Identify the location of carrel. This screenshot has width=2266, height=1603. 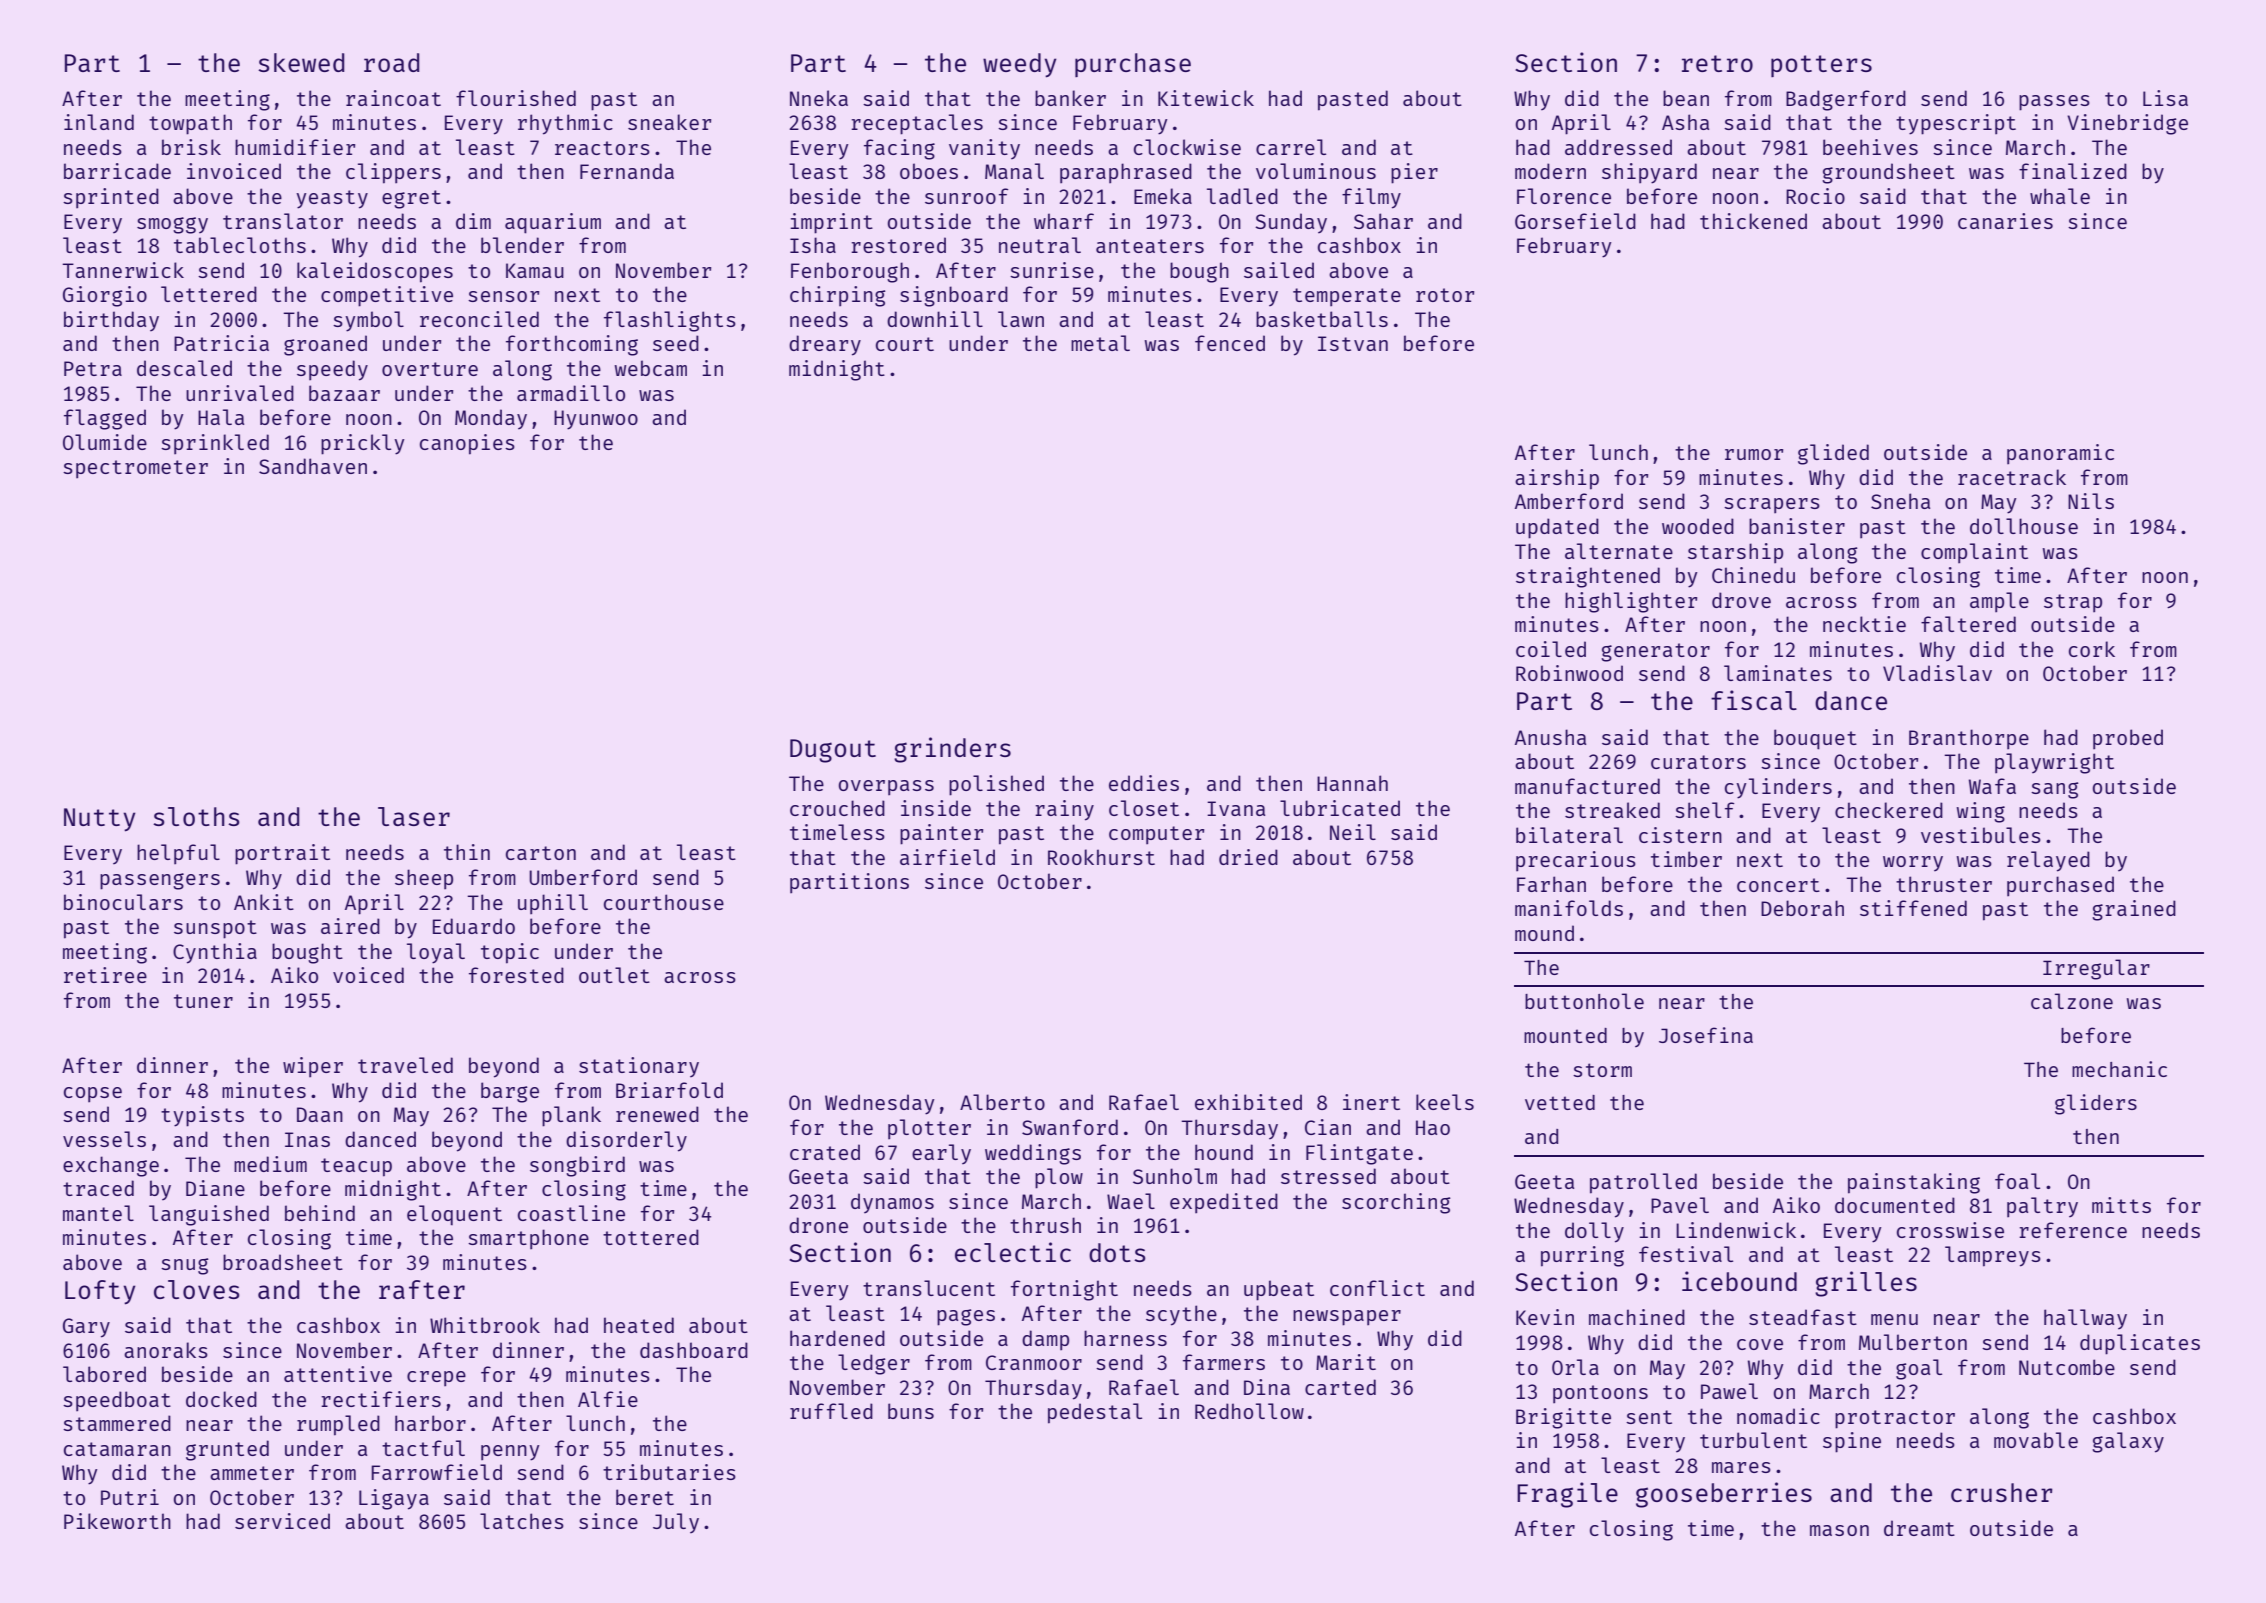
(1291, 147).
